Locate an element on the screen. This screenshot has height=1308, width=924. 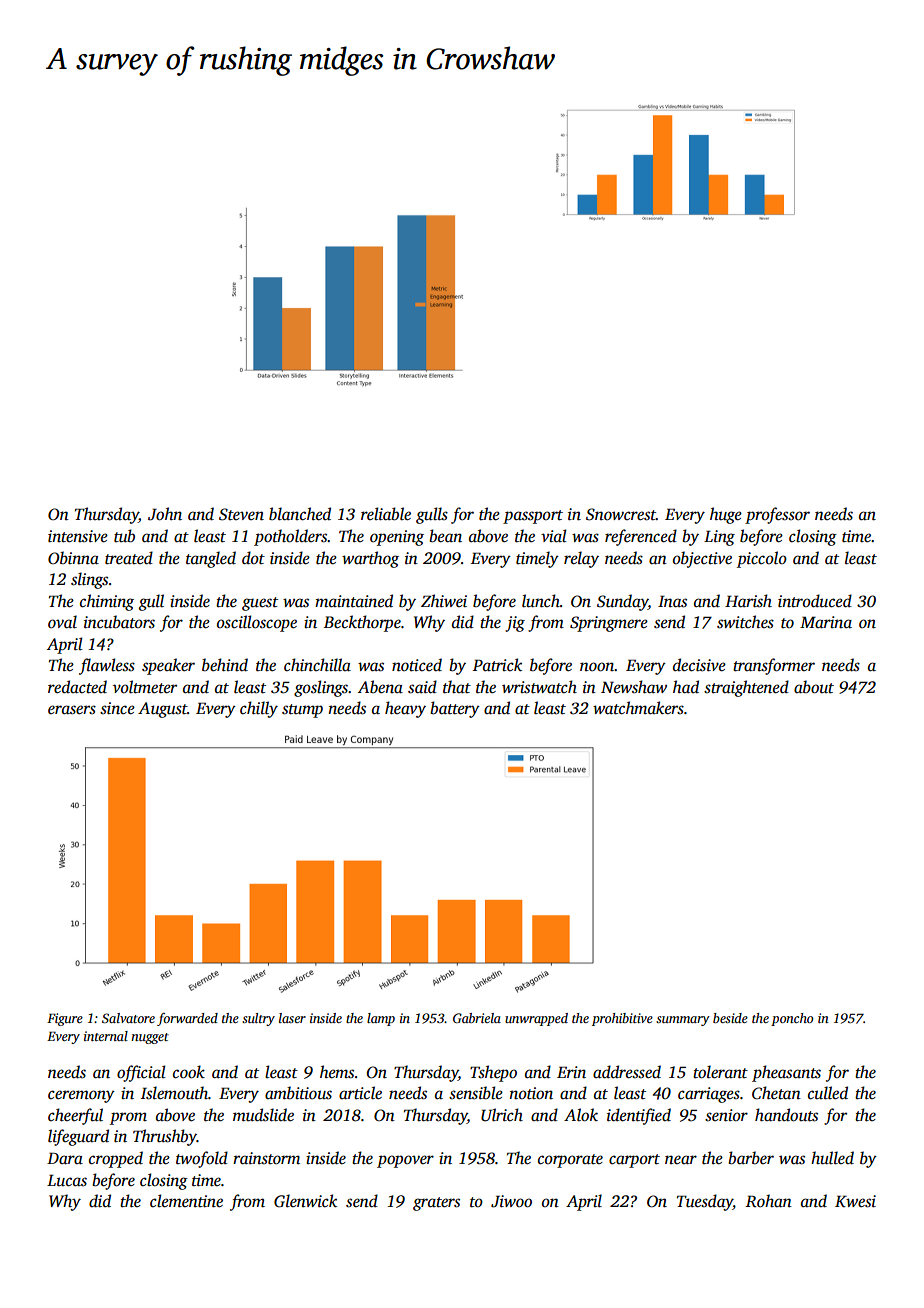
unwrapped is located at coordinates (536, 1019).
